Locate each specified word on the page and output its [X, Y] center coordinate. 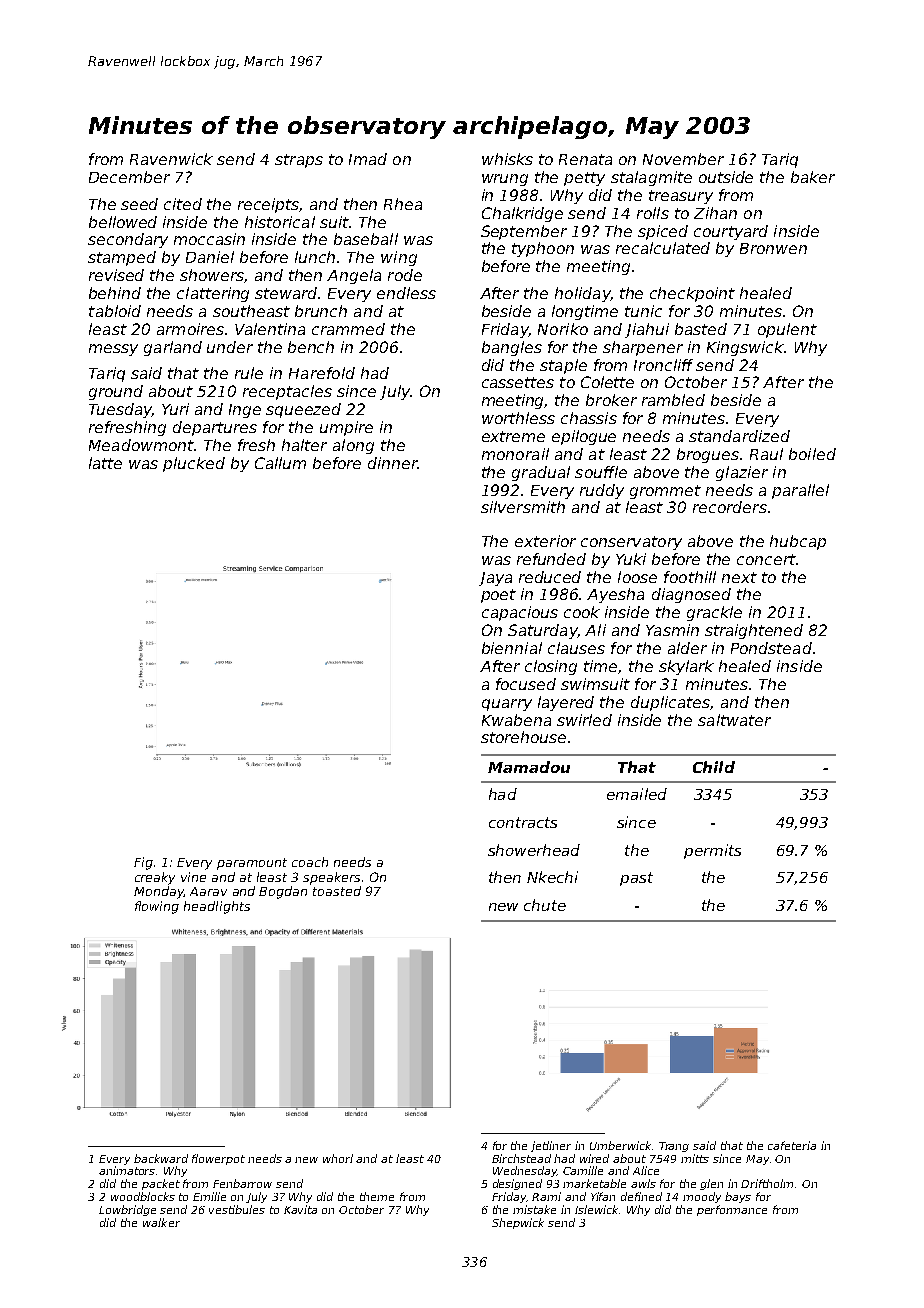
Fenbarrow [242, 1183]
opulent [787, 330]
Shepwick [518, 1223]
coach [310, 862]
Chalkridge [522, 214]
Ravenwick [171, 159]
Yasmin [672, 630]
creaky [155, 878]
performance [732, 1210]
